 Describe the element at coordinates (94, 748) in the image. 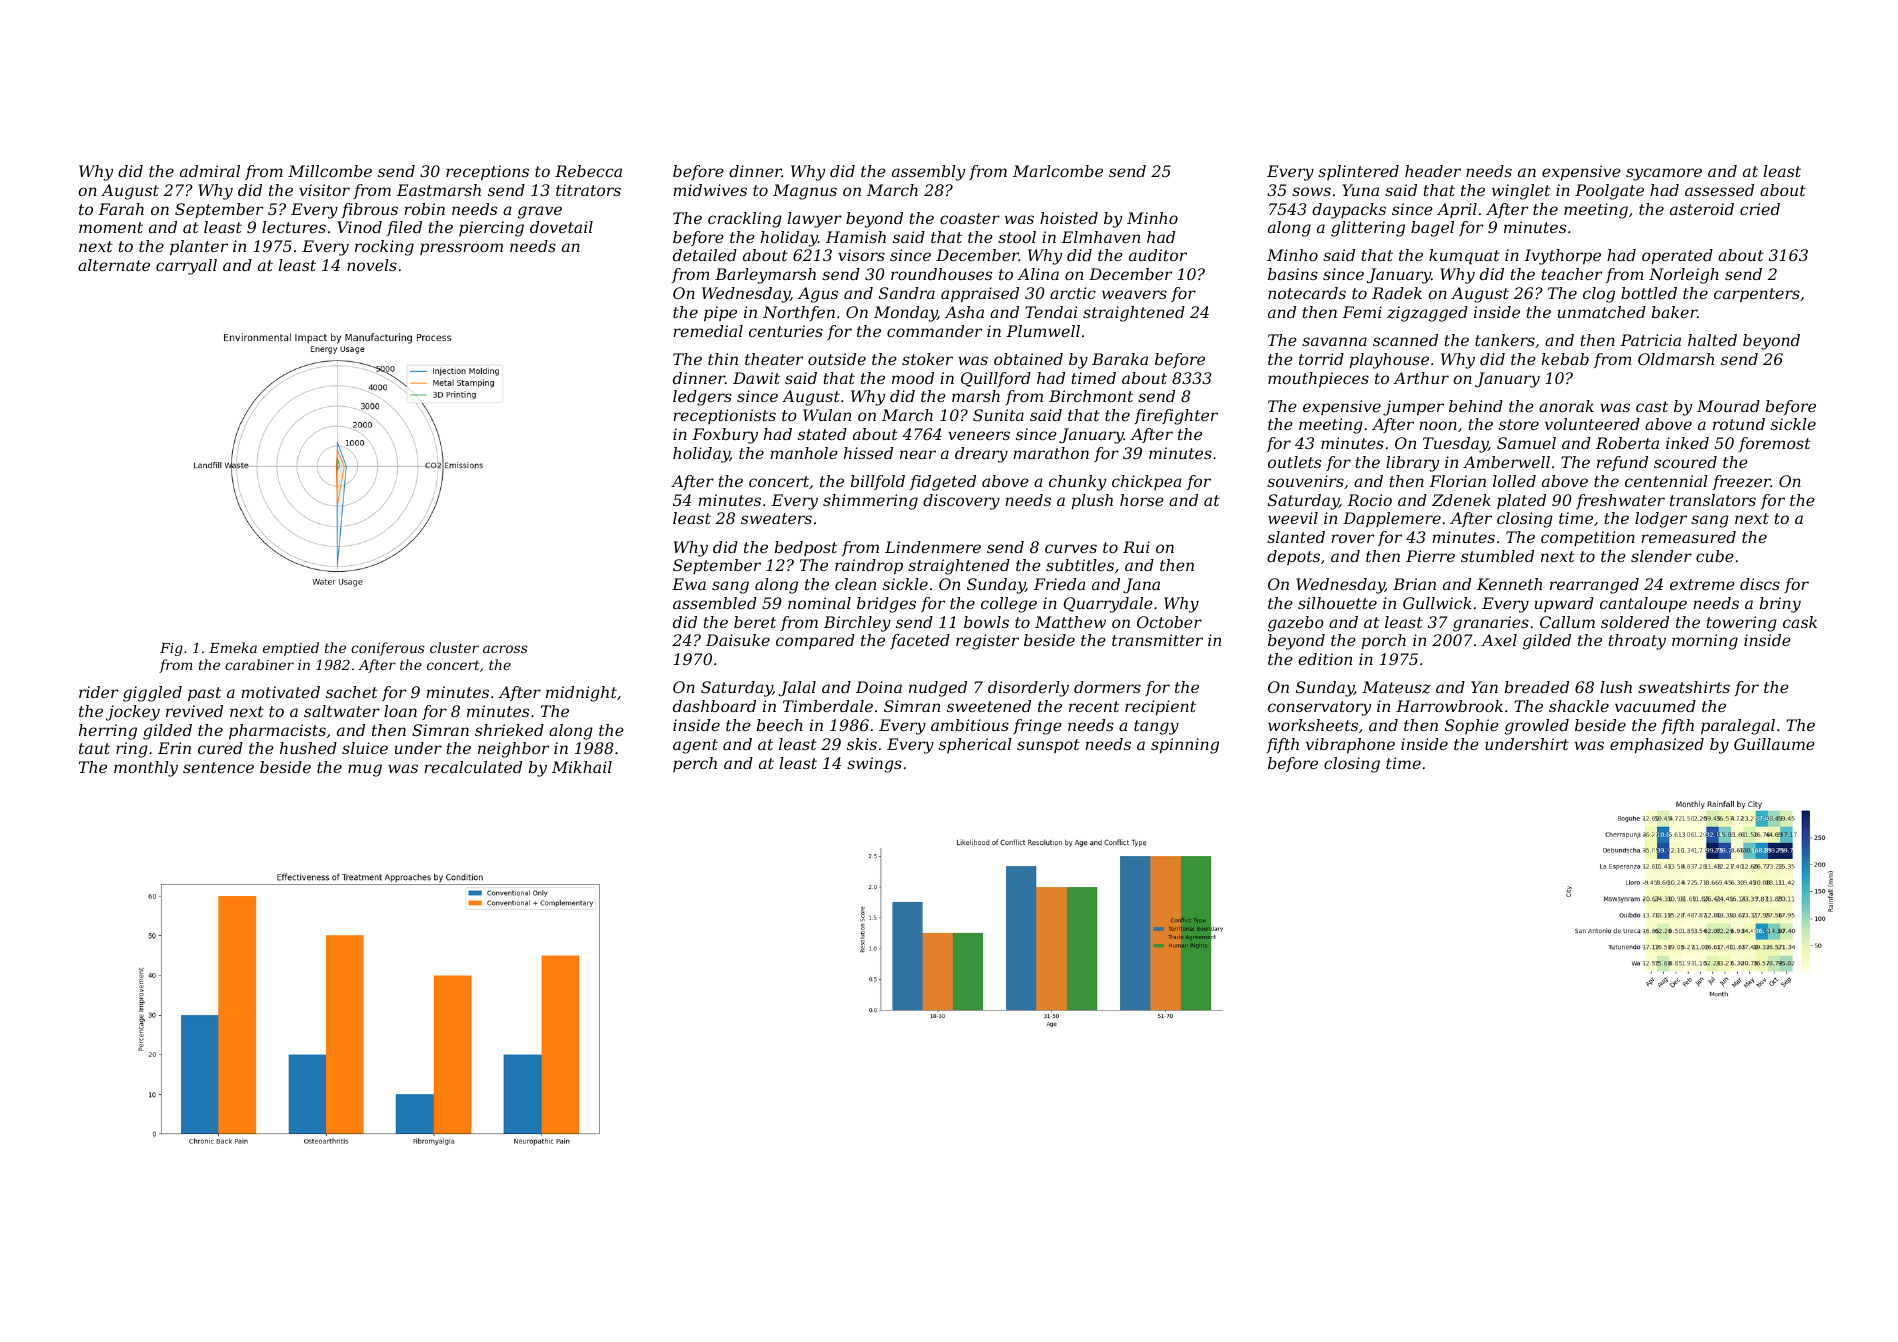

I see `taut` at that location.
